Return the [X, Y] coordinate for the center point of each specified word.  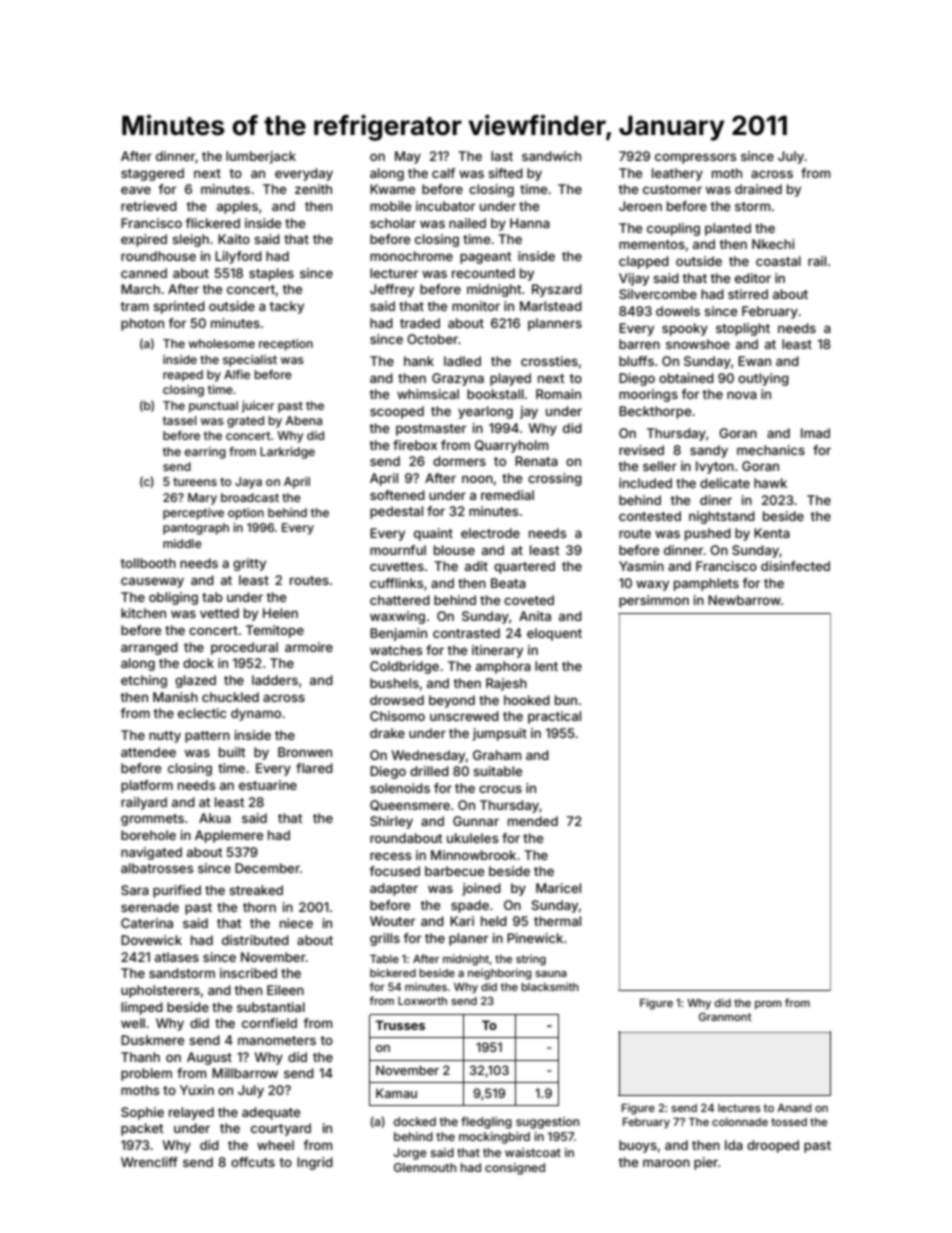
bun [566, 700]
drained [758, 189]
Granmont [725, 1016]
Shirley [391, 822]
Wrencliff [149, 1162]
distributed [255, 940]
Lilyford [238, 257]
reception [286, 345]
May [408, 157]
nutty [165, 737]
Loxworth [422, 1001]
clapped [644, 262]
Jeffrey [392, 290]
